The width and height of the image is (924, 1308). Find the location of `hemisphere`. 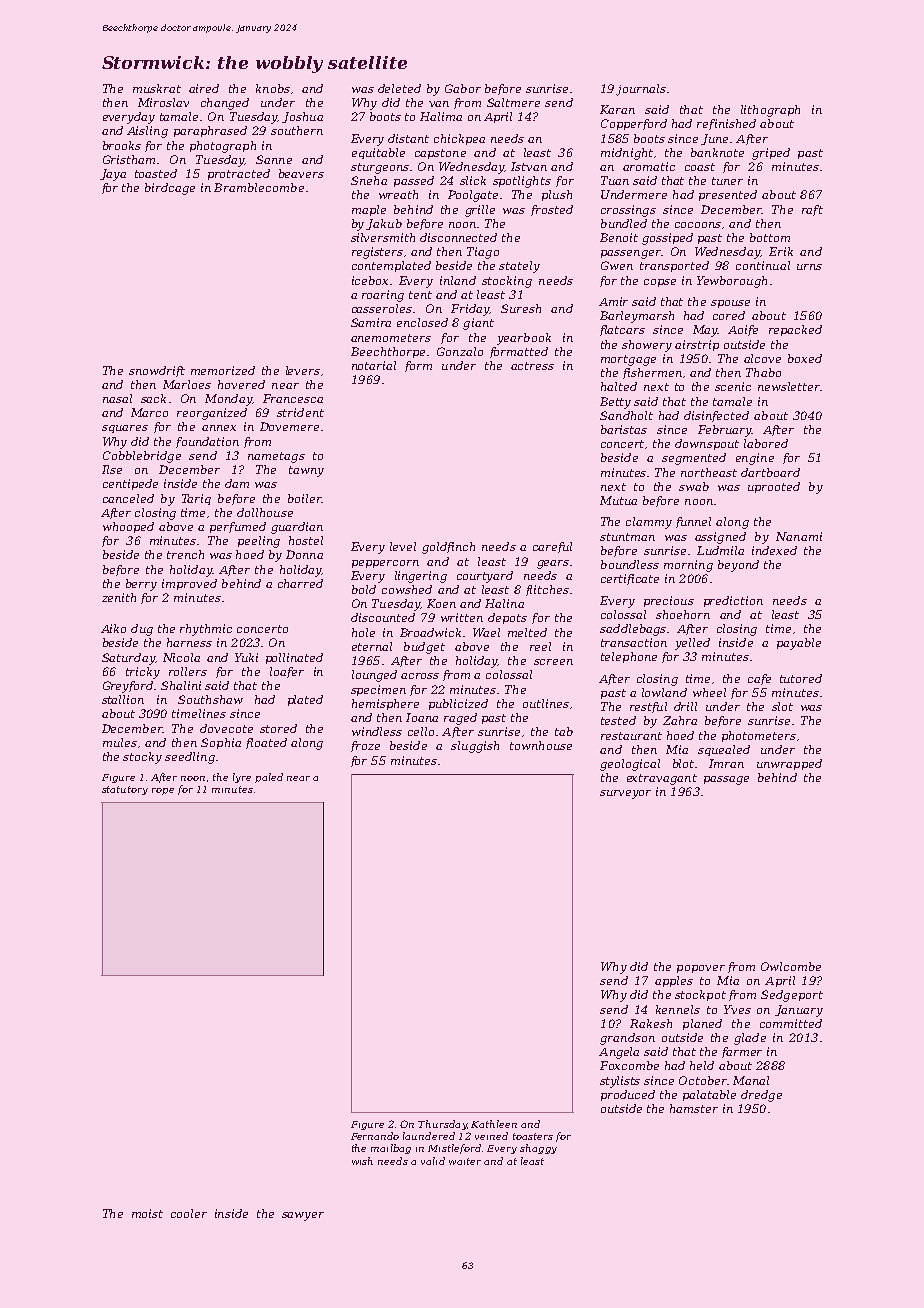

hemisphere is located at coordinates (385, 704).
